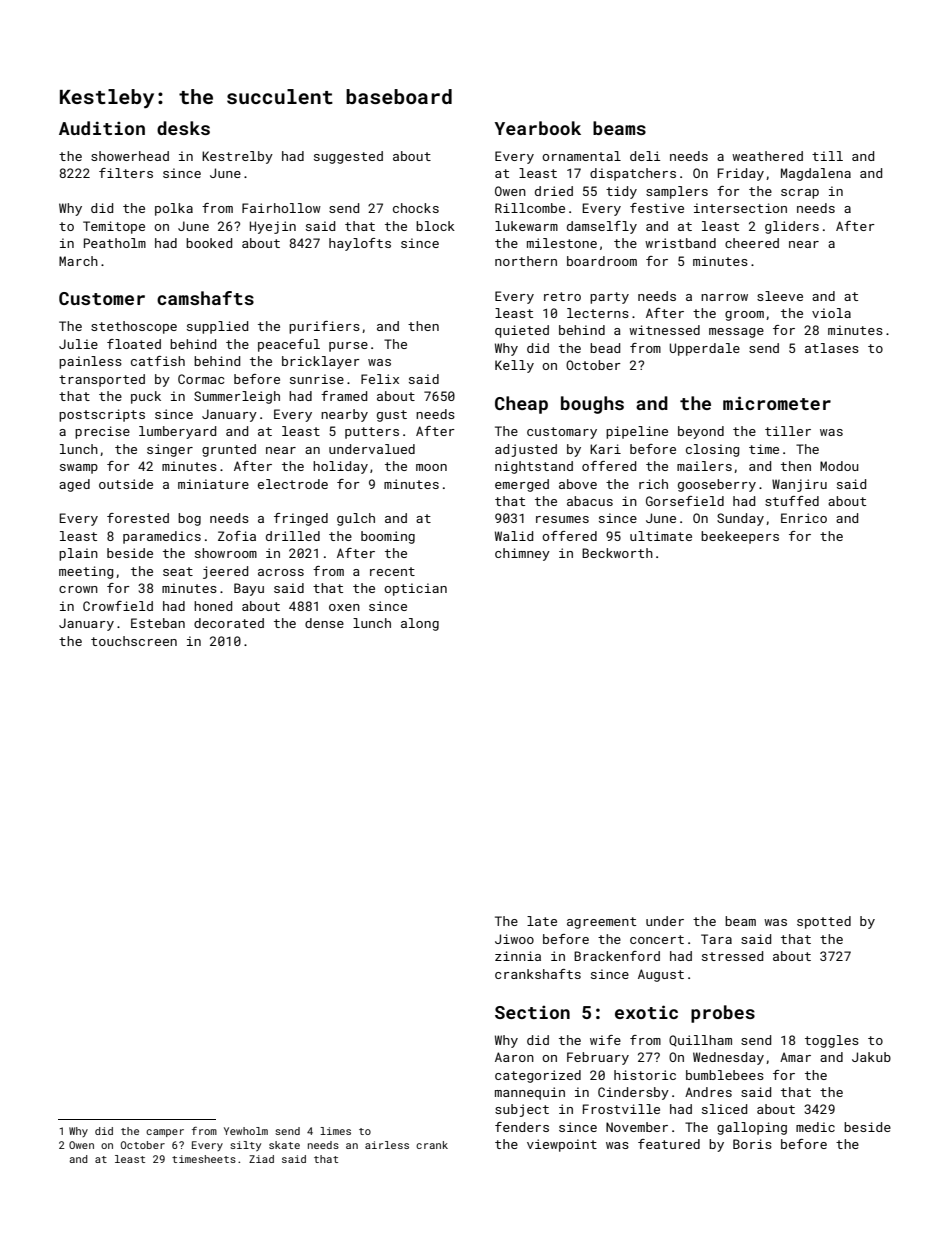 The width and height of the screenshot is (952, 1233). Describe the element at coordinates (261, 1159) in the screenshot. I see `Ziad` at that location.
